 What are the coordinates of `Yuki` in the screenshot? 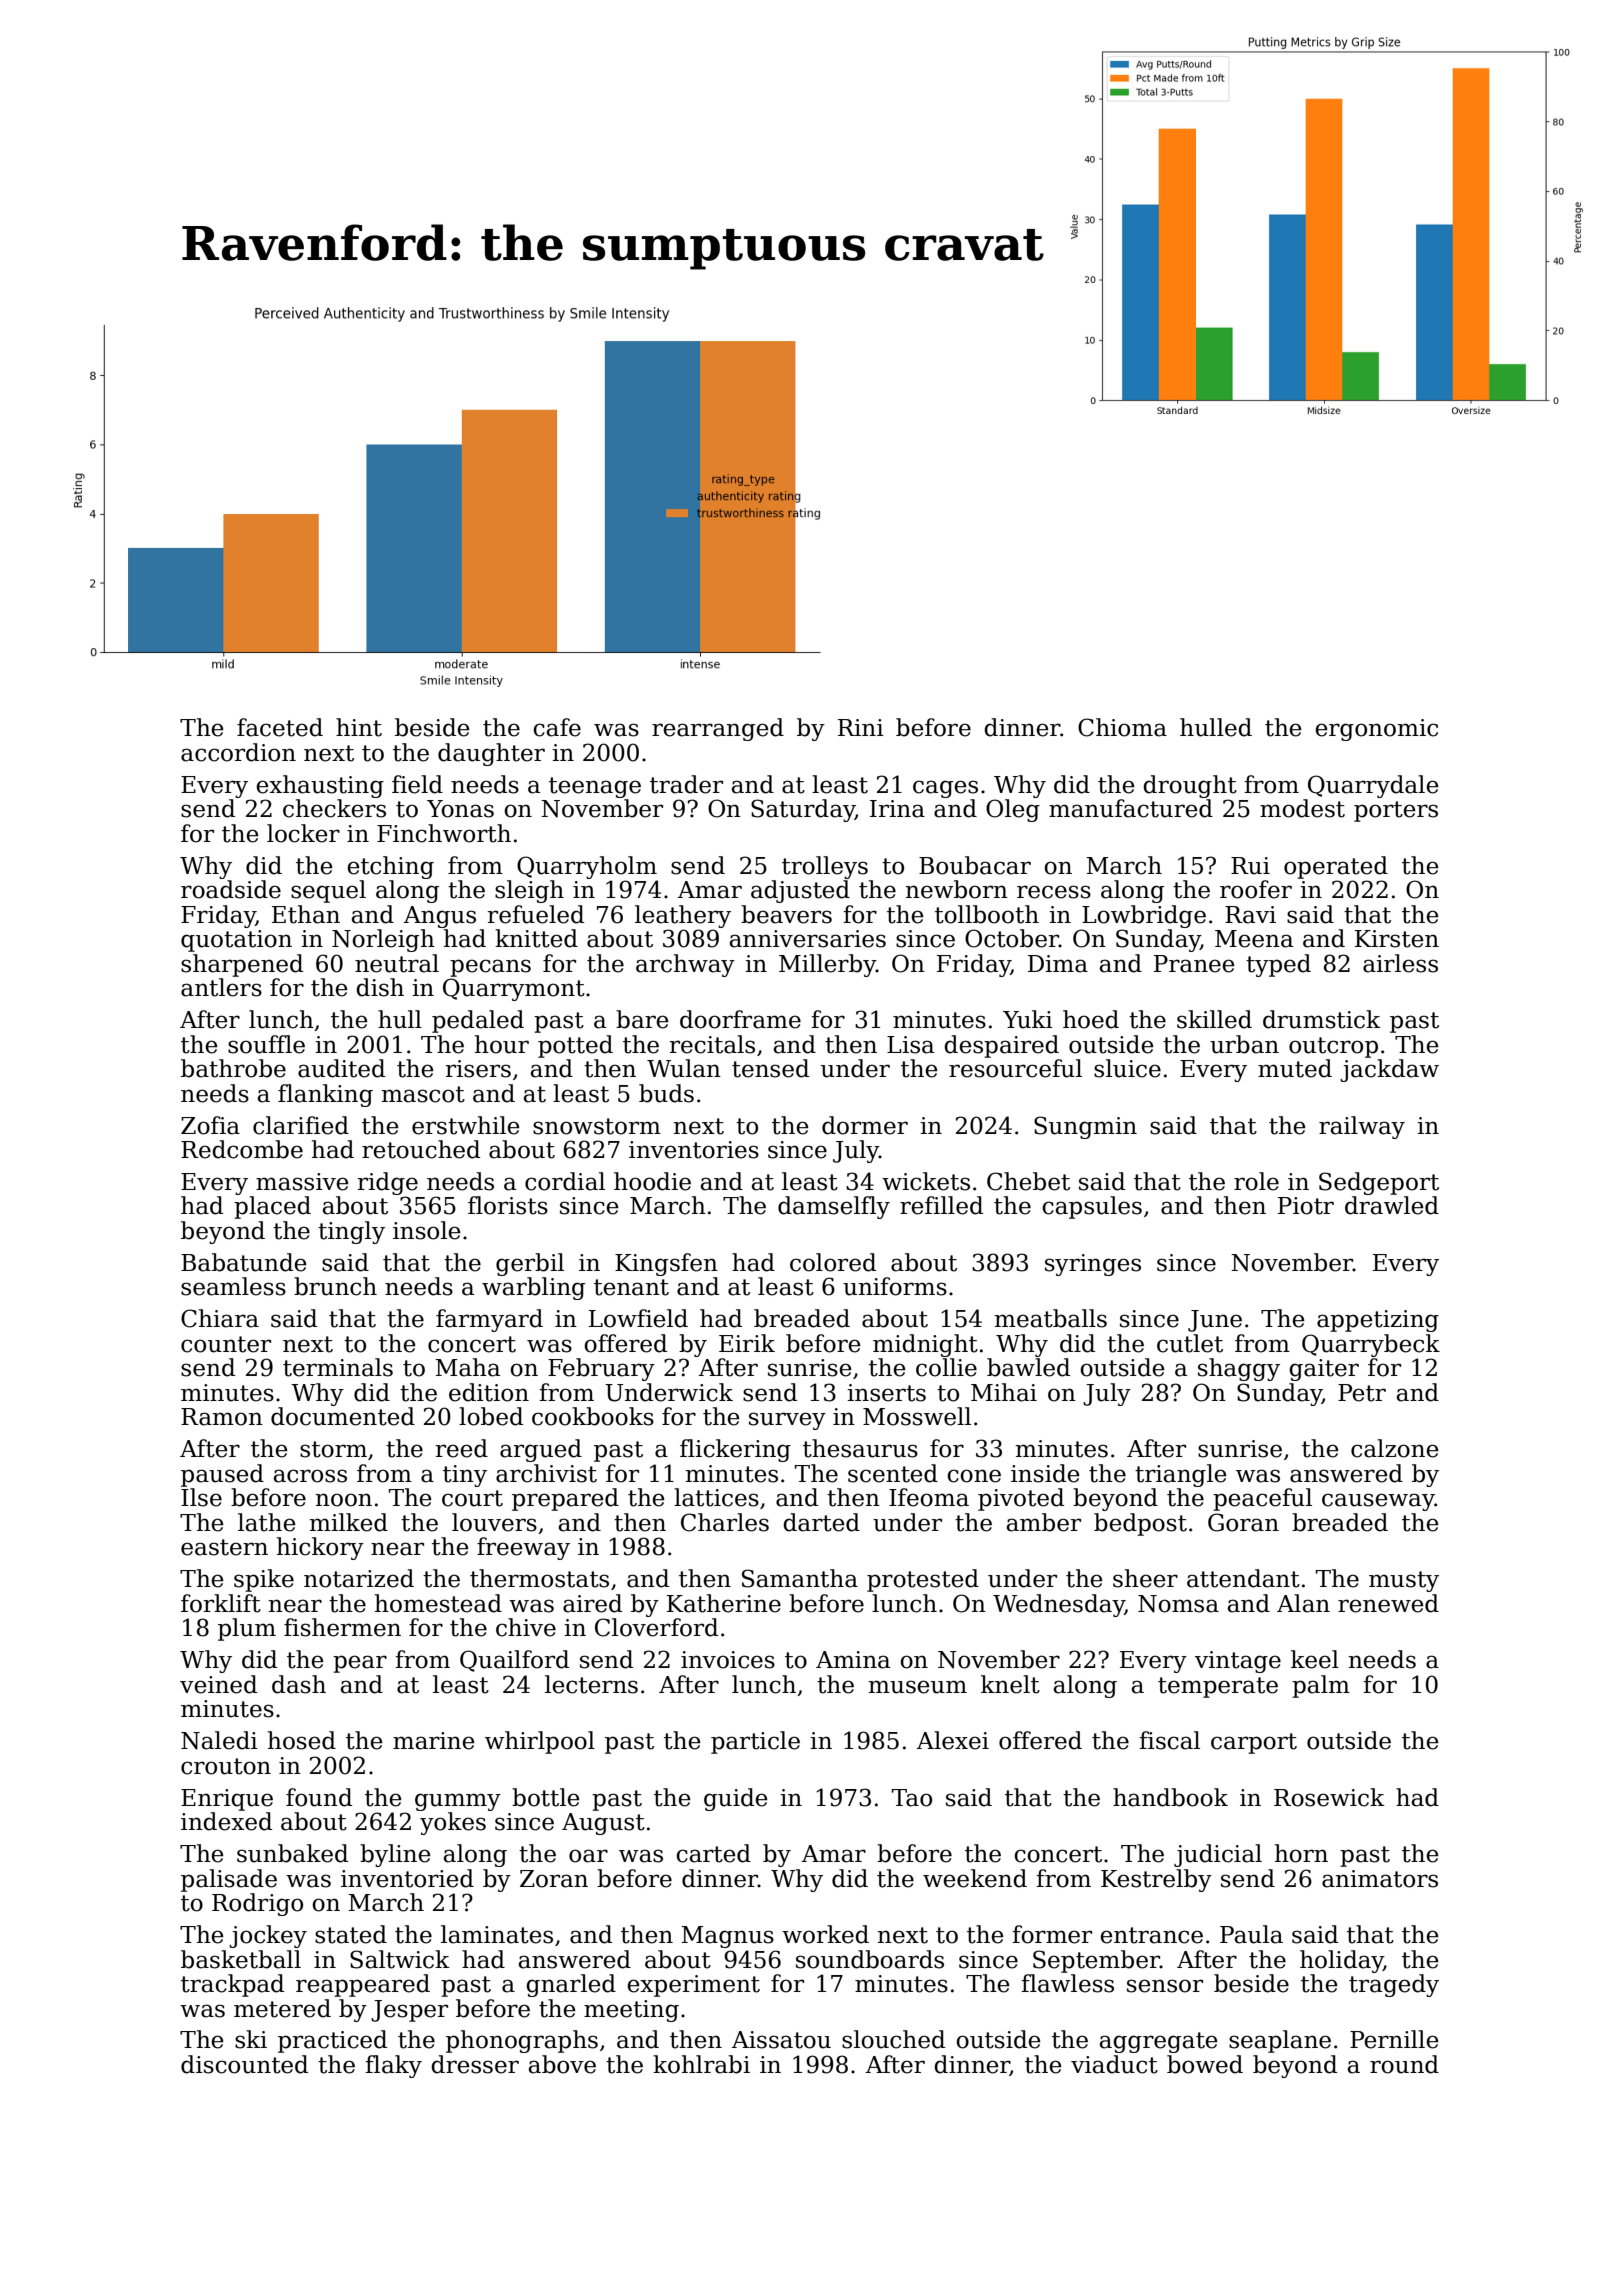 It's located at (1028, 1019).
